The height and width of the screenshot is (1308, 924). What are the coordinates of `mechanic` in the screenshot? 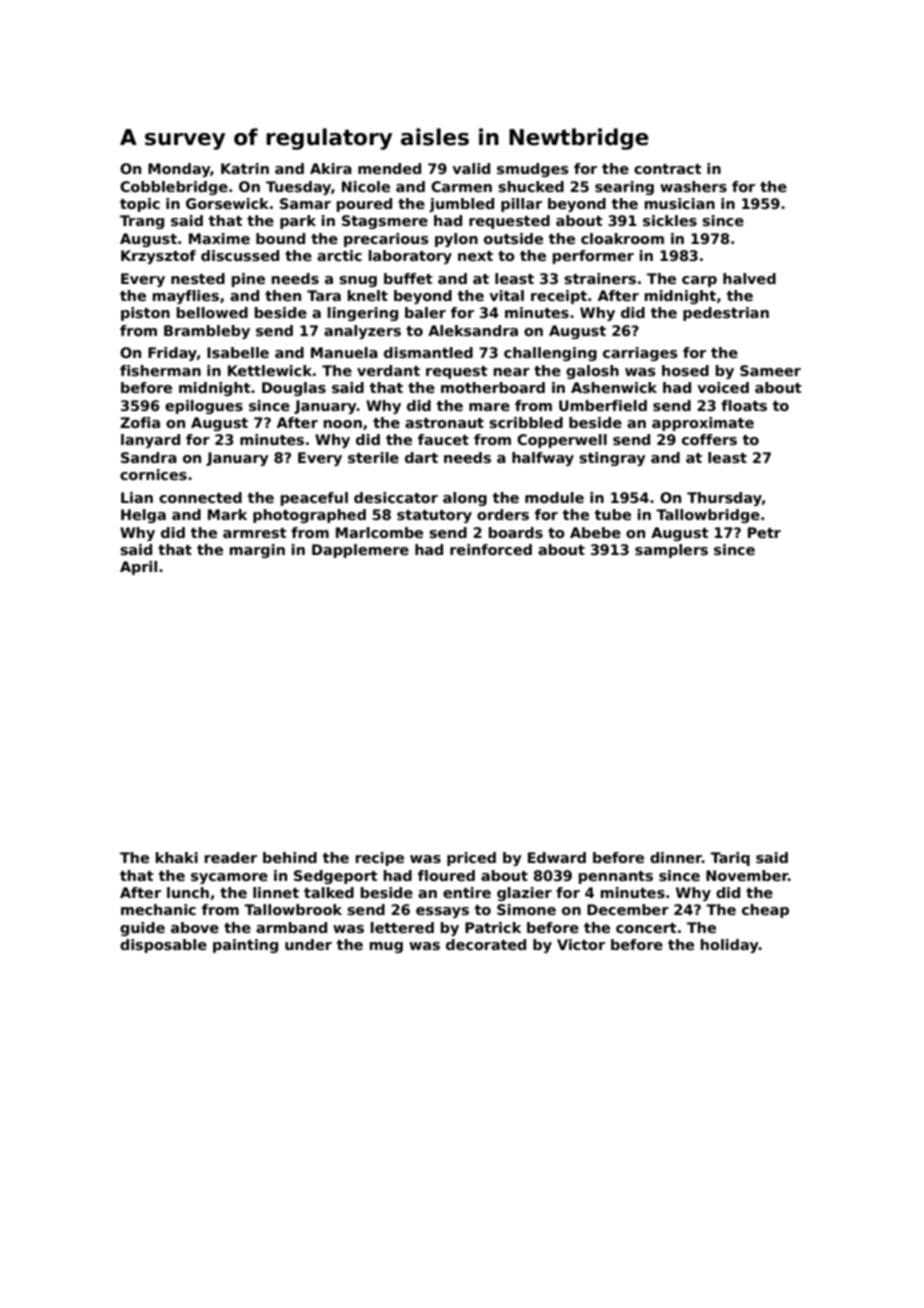 It's located at (158, 909).
